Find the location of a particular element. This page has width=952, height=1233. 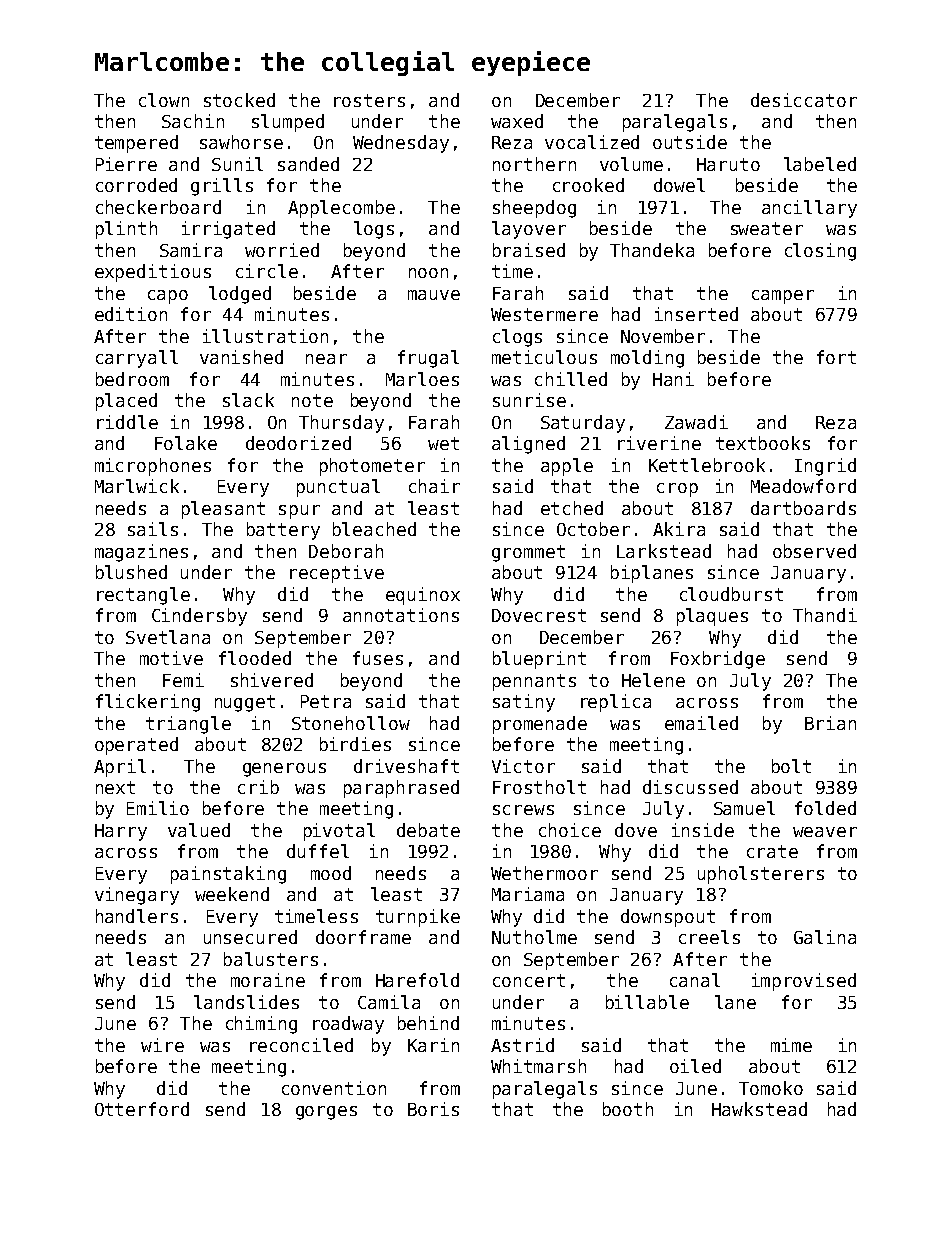

fort is located at coordinates (836, 357).
